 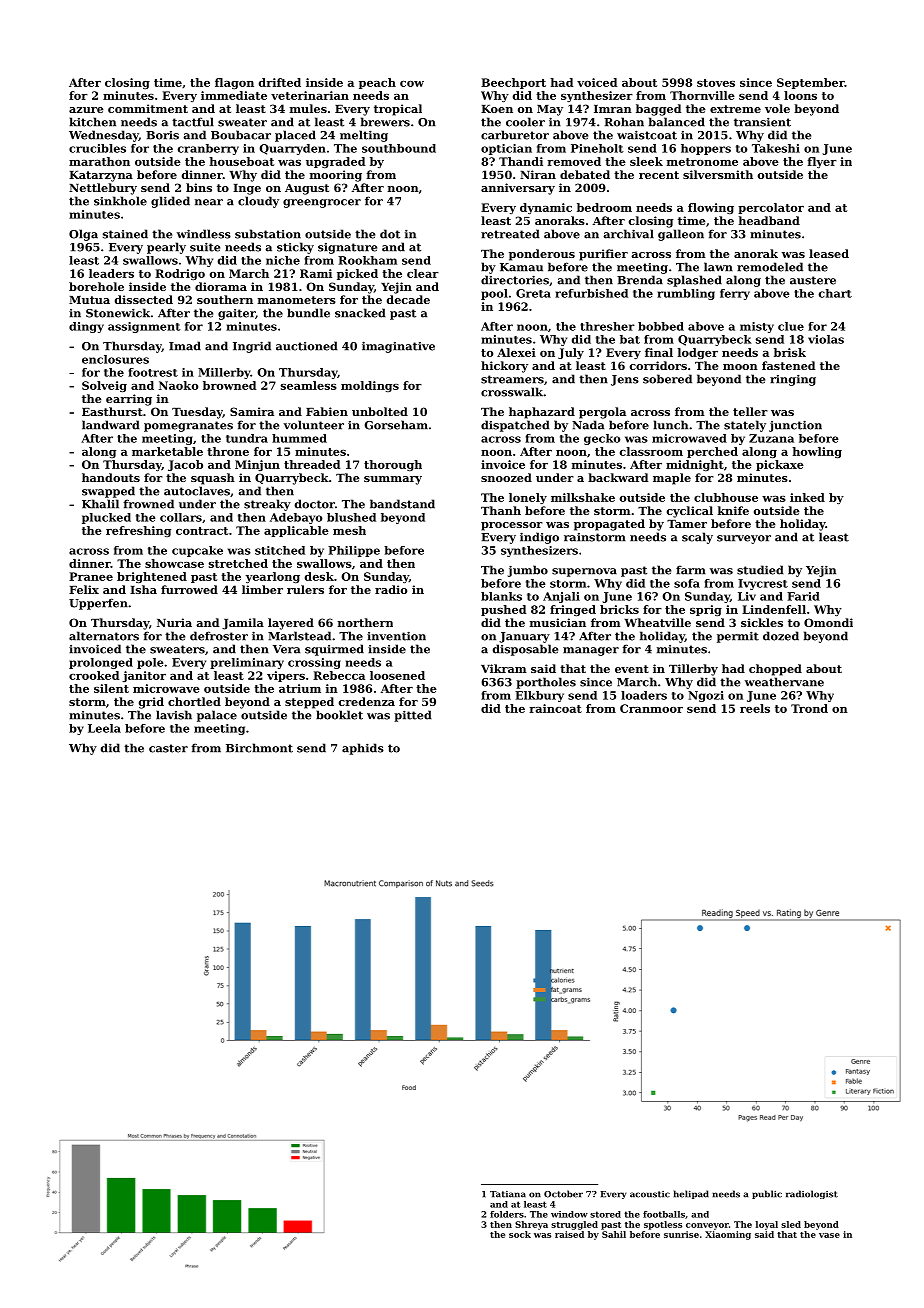 What do you see at coordinates (247, 663) in the screenshot?
I see `preliminary` at bounding box center [247, 663].
